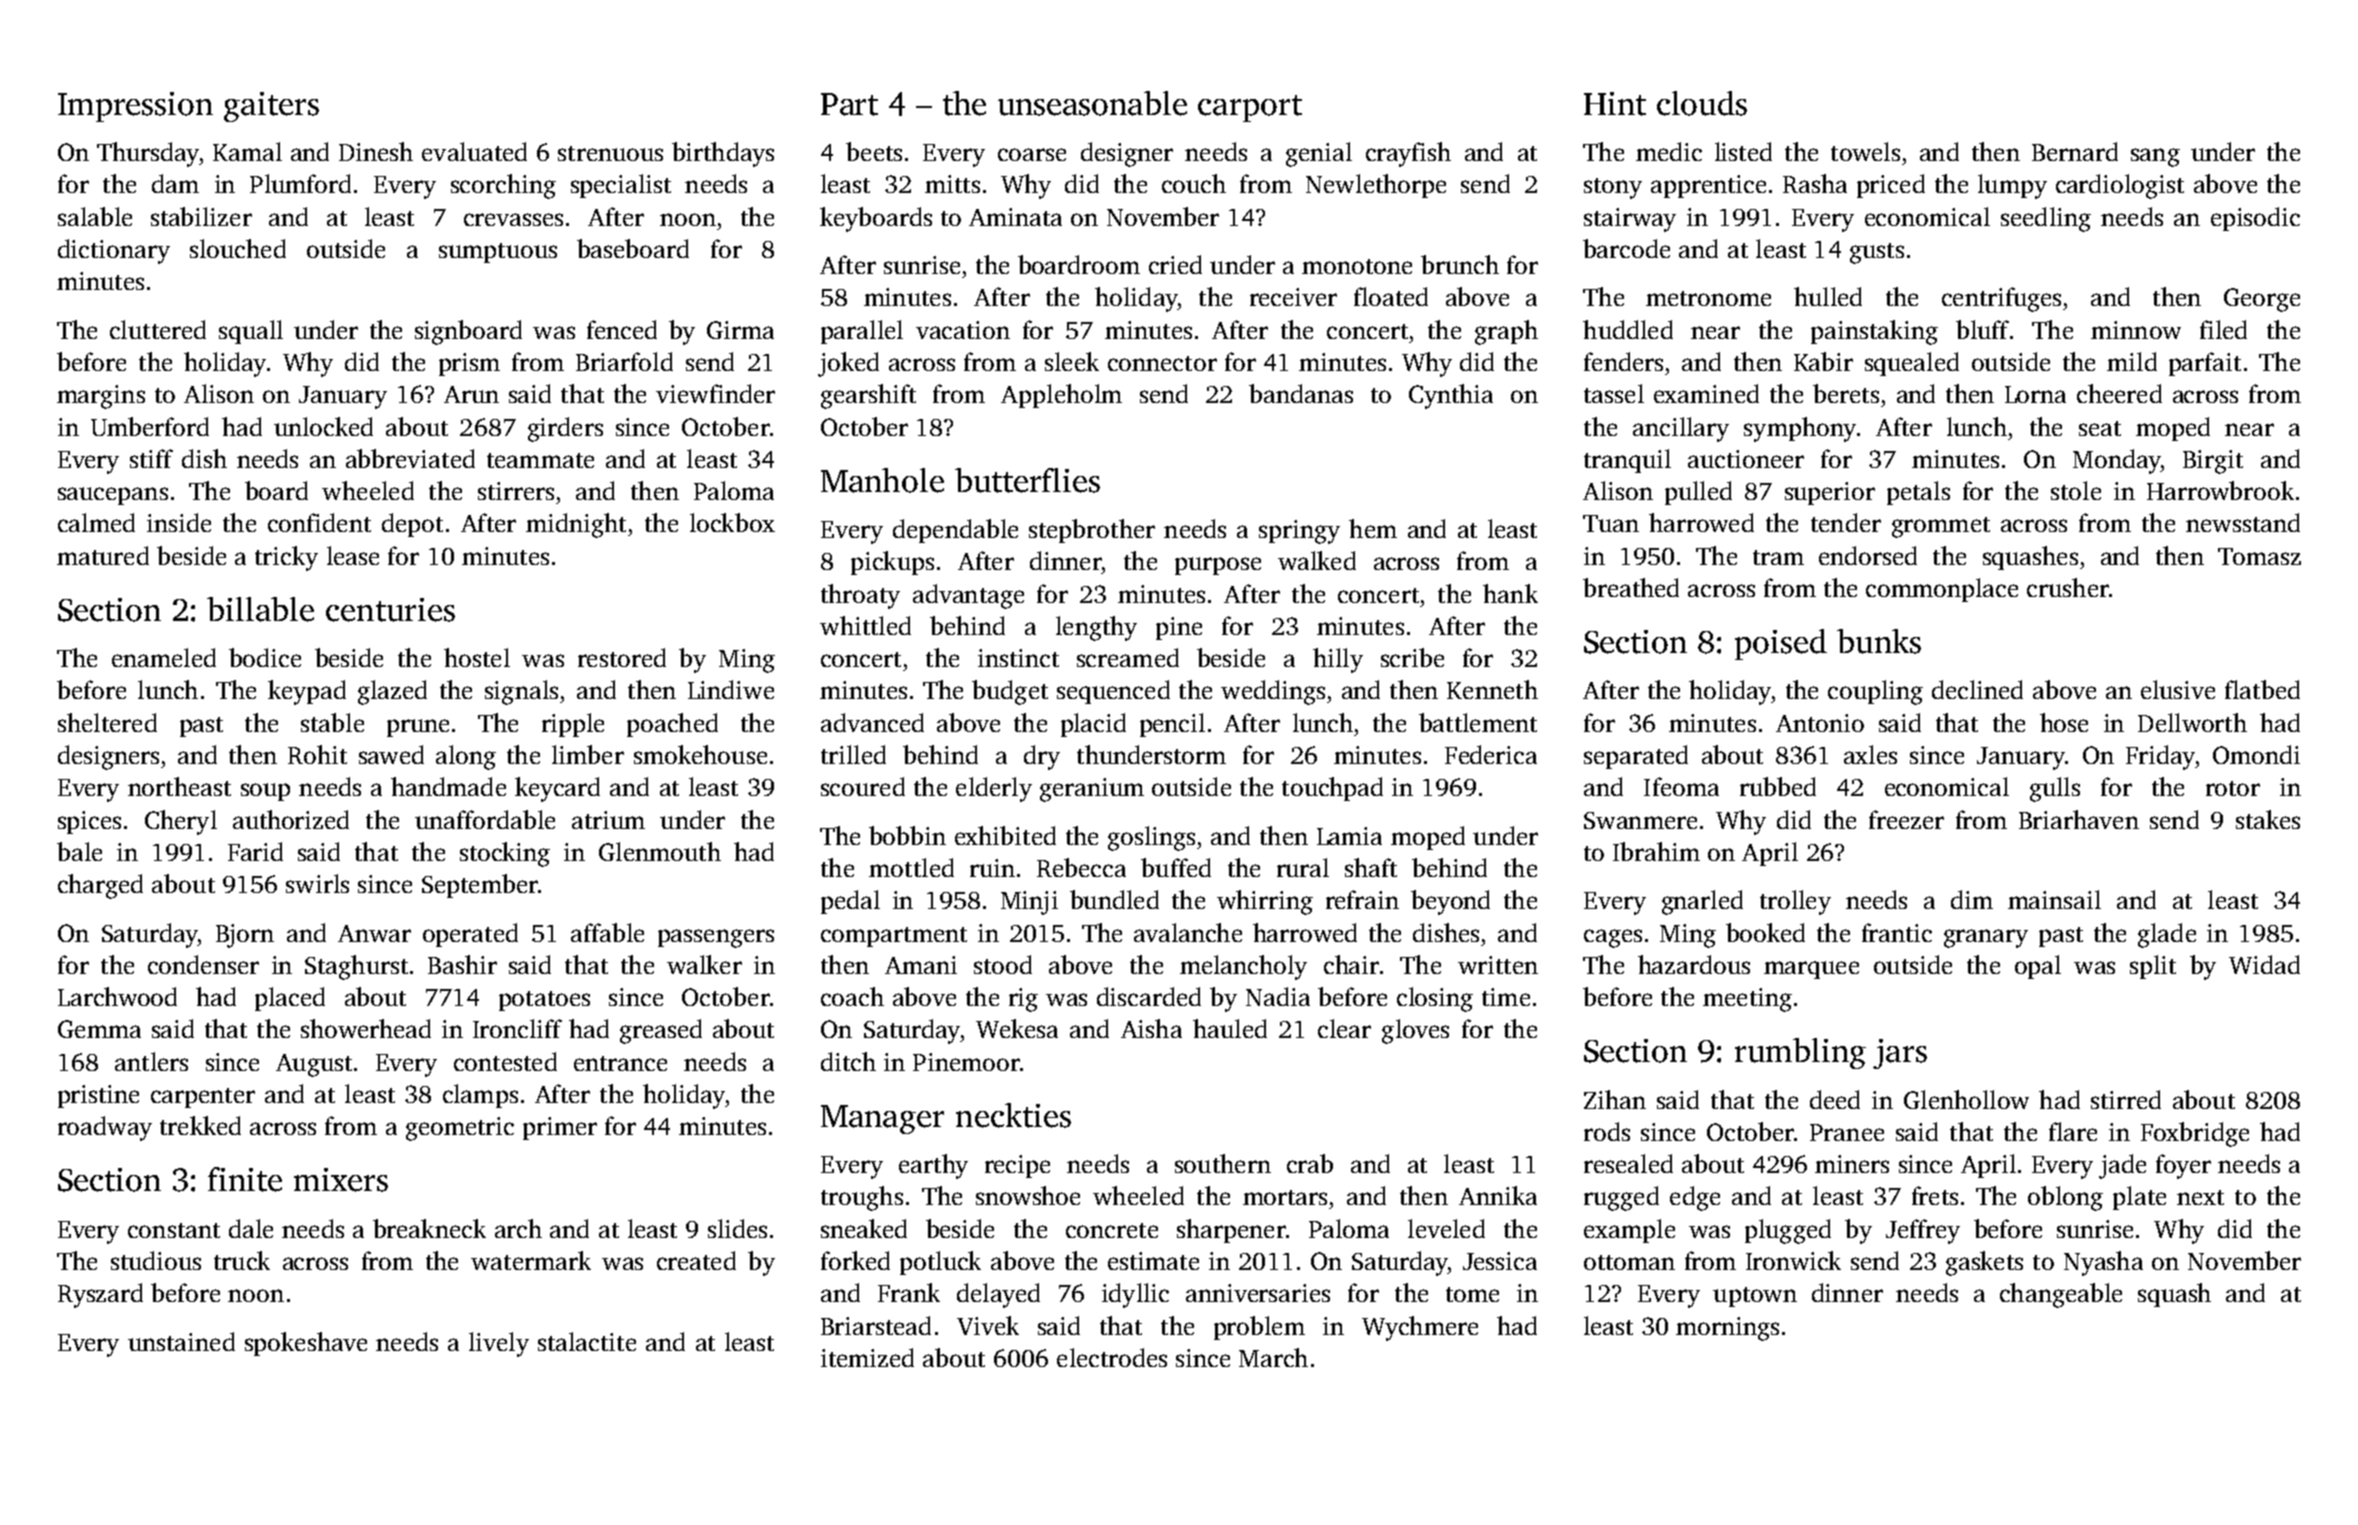 The image size is (2358, 1525). Describe the element at coordinates (1877, 253) in the document. I see `gusts` at that location.
